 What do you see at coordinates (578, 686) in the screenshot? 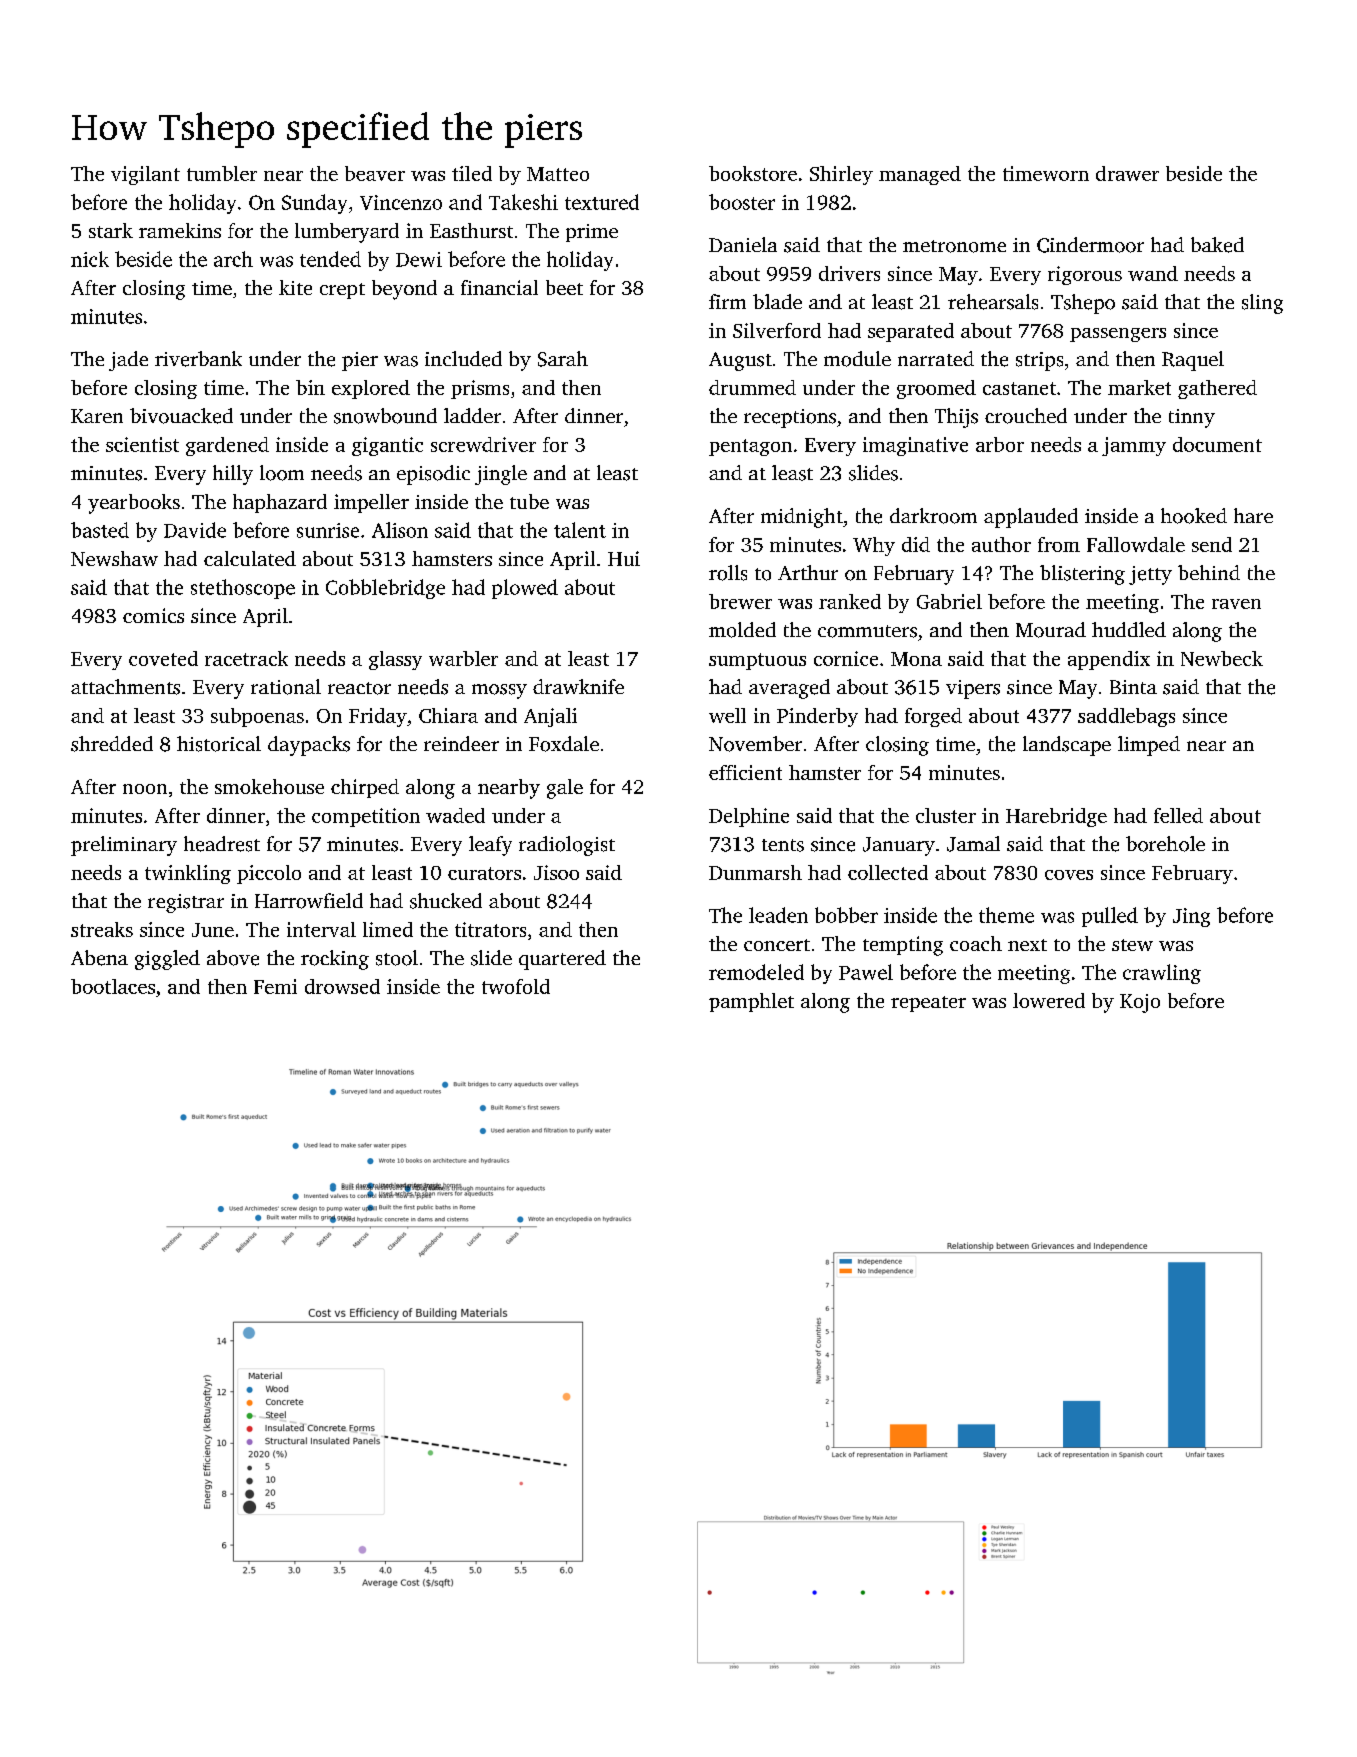
I see `drawknife` at bounding box center [578, 686].
